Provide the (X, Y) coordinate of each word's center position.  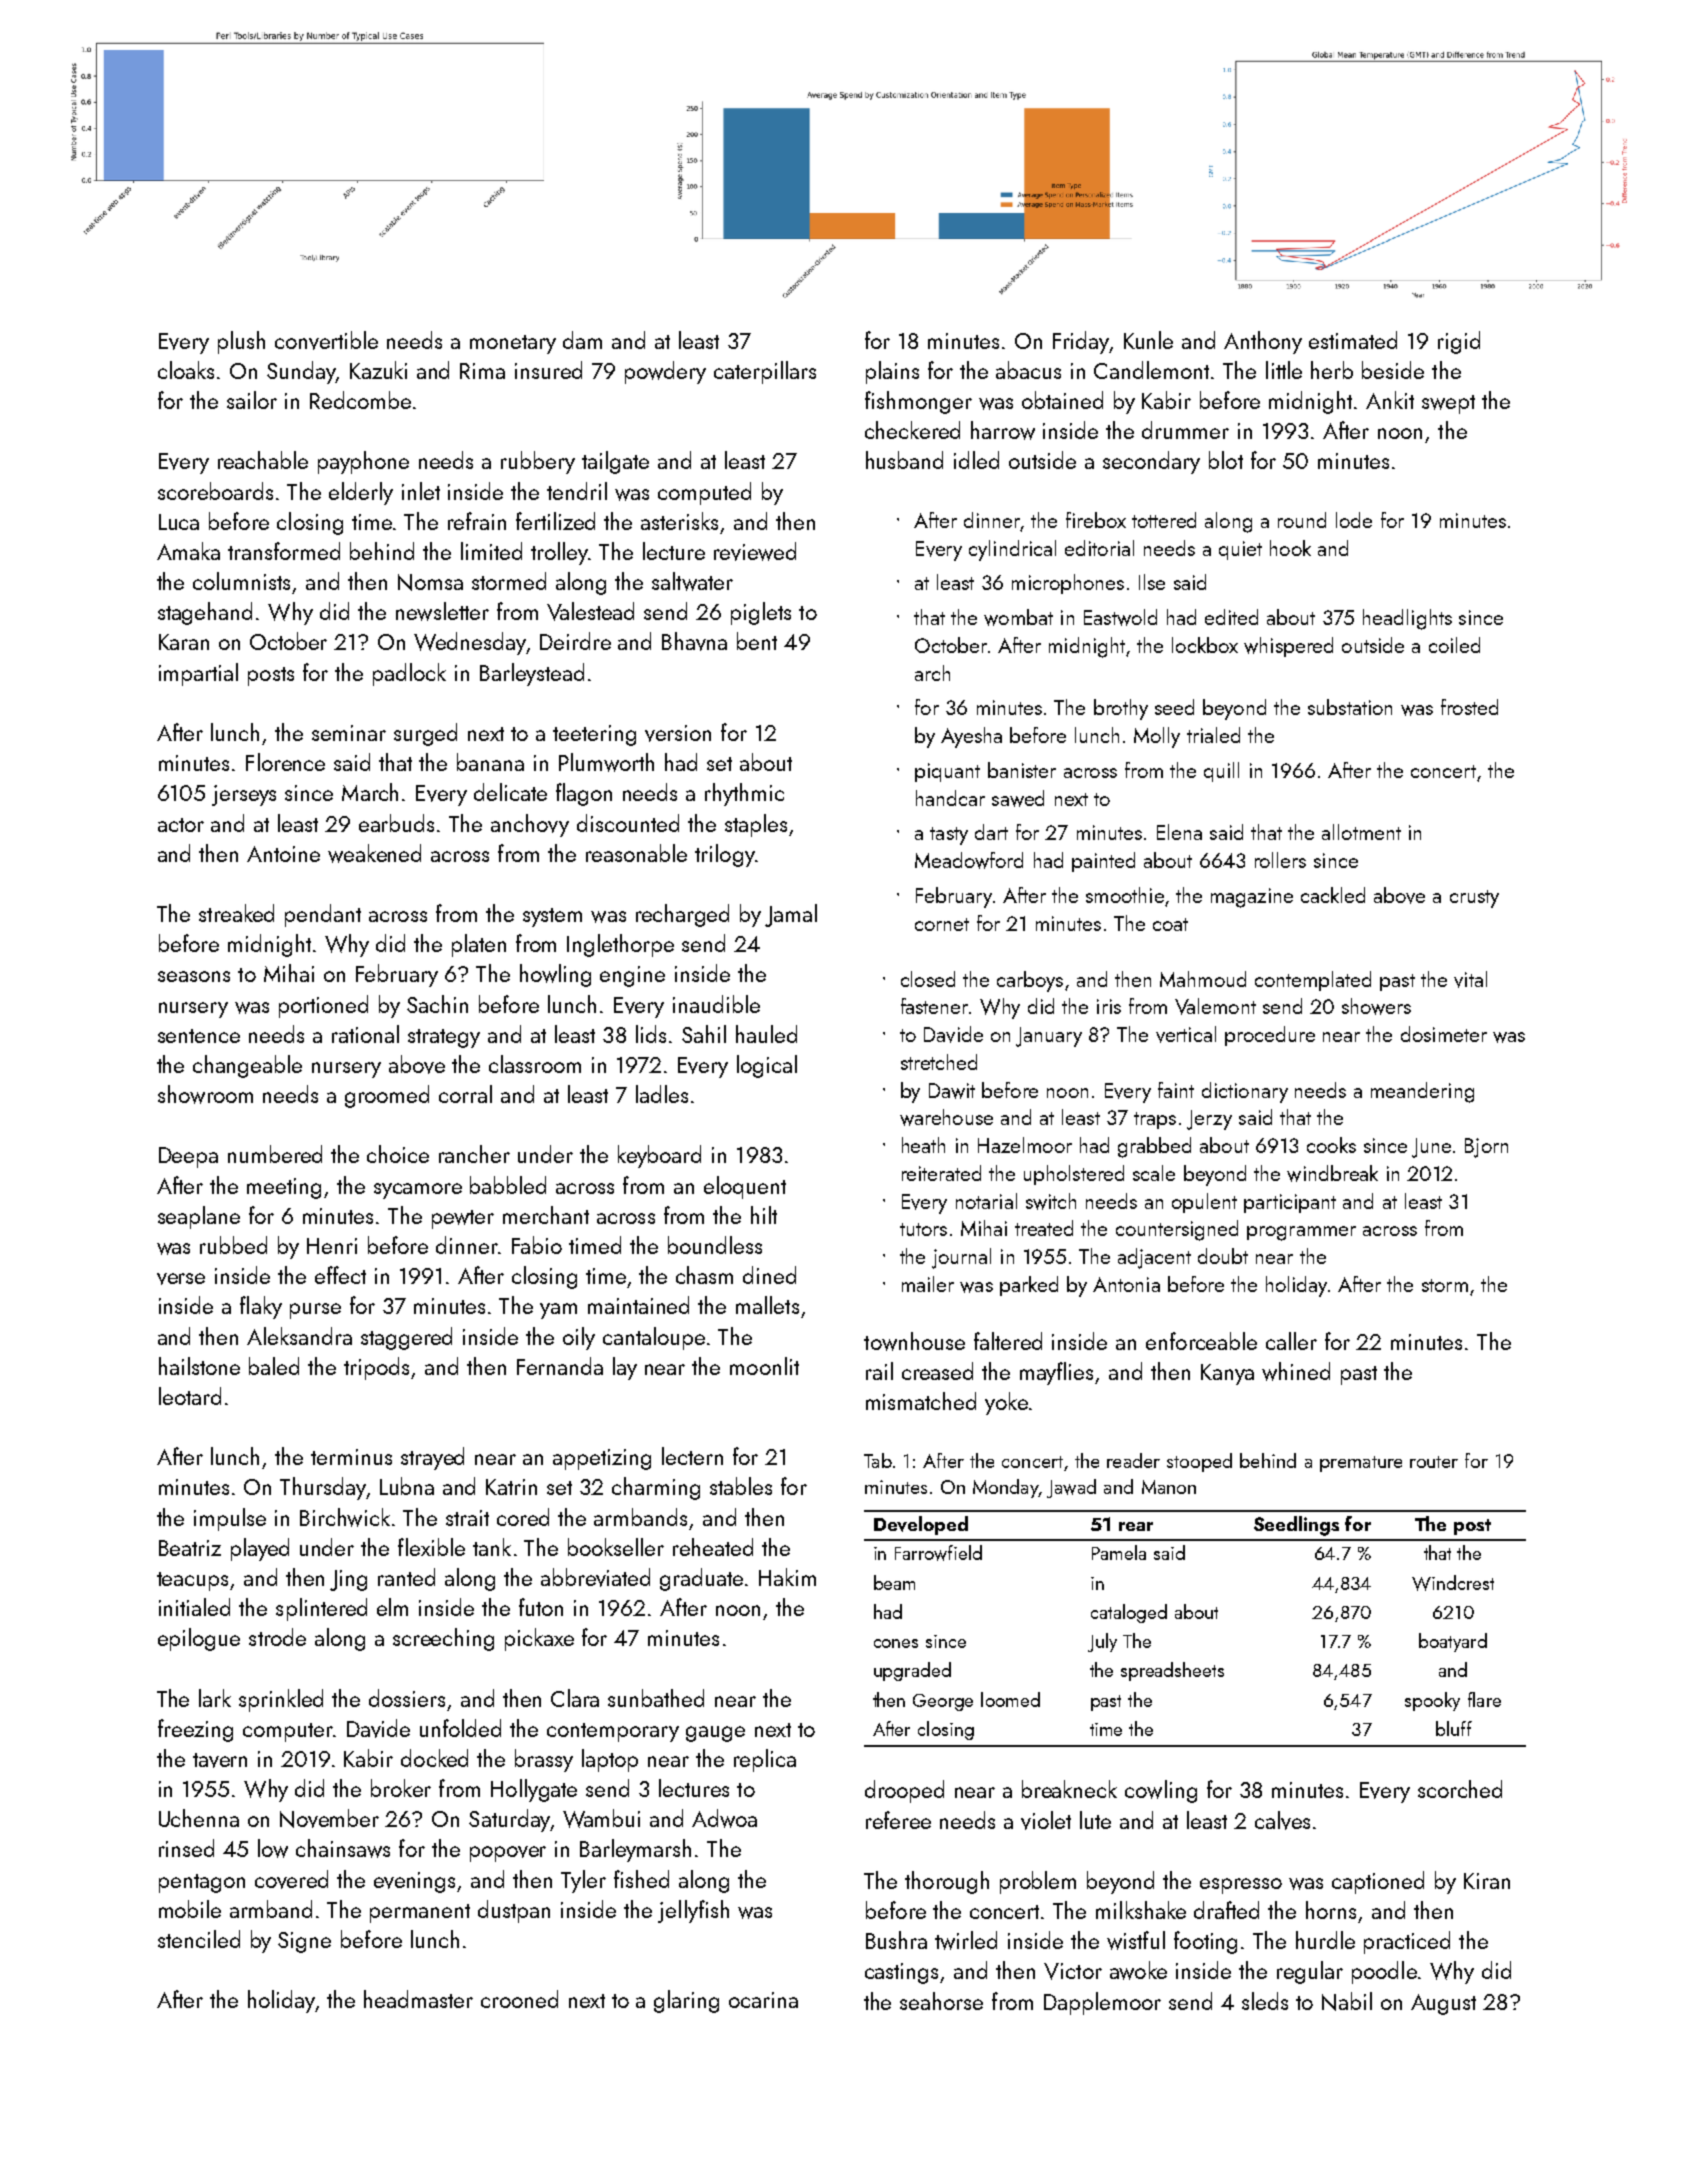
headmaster (418, 1999)
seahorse (941, 2001)
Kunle (1148, 340)
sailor (252, 400)
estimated (1353, 340)
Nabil (1347, 2001)
